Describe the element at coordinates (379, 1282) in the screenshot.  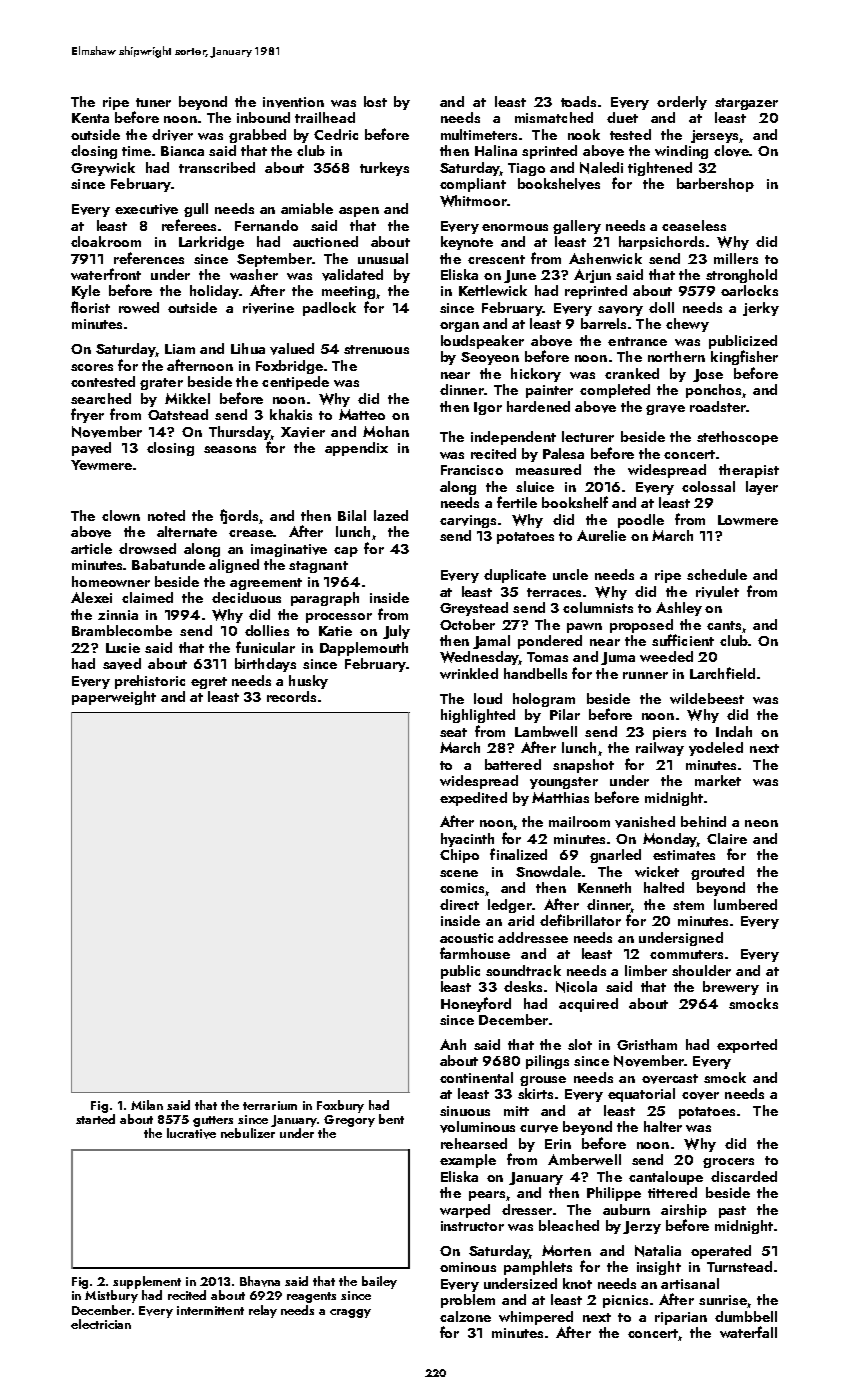
I see `bailey` at that location.
